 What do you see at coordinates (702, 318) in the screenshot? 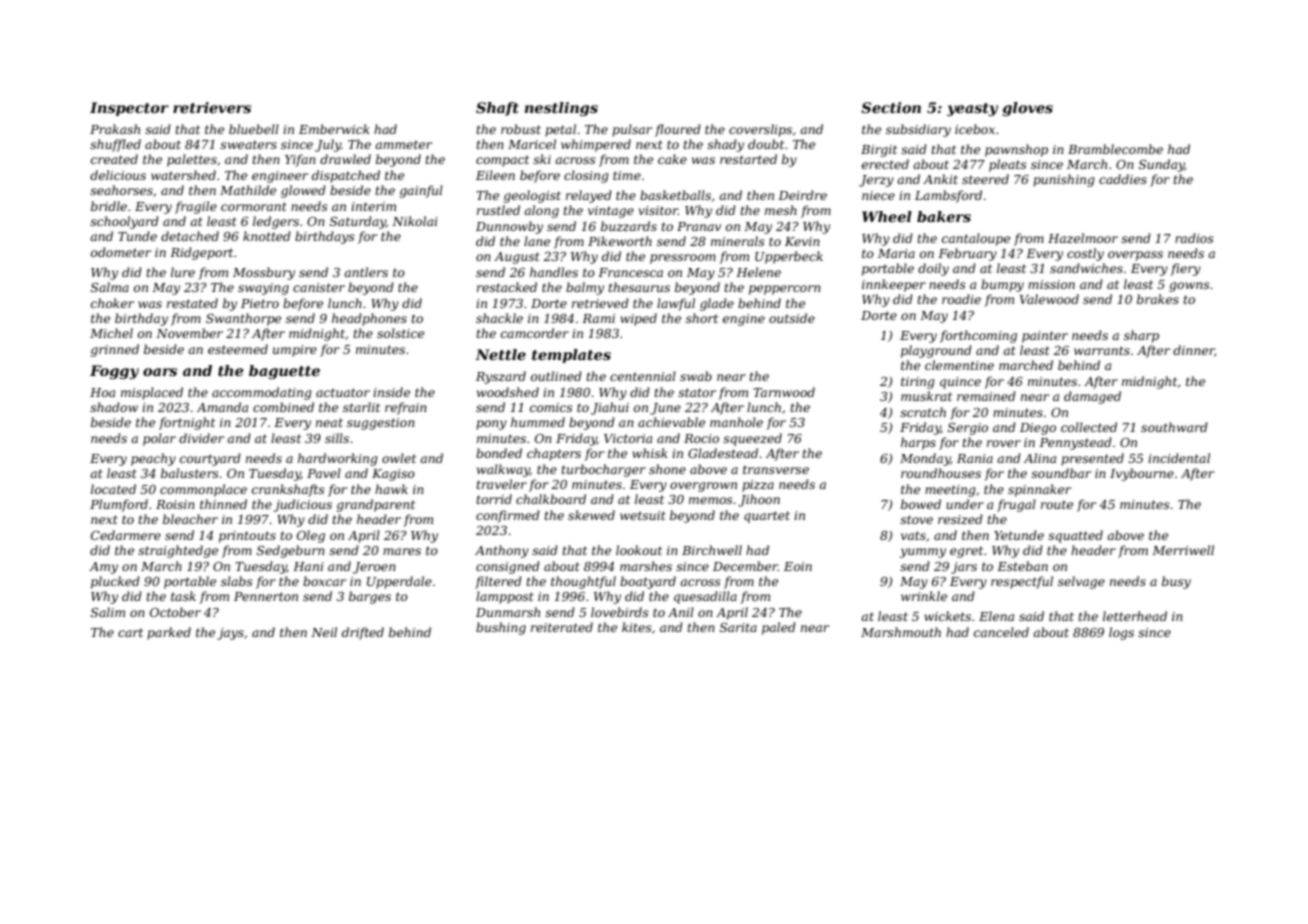
I see `short` at bounding box center [702, 318].
